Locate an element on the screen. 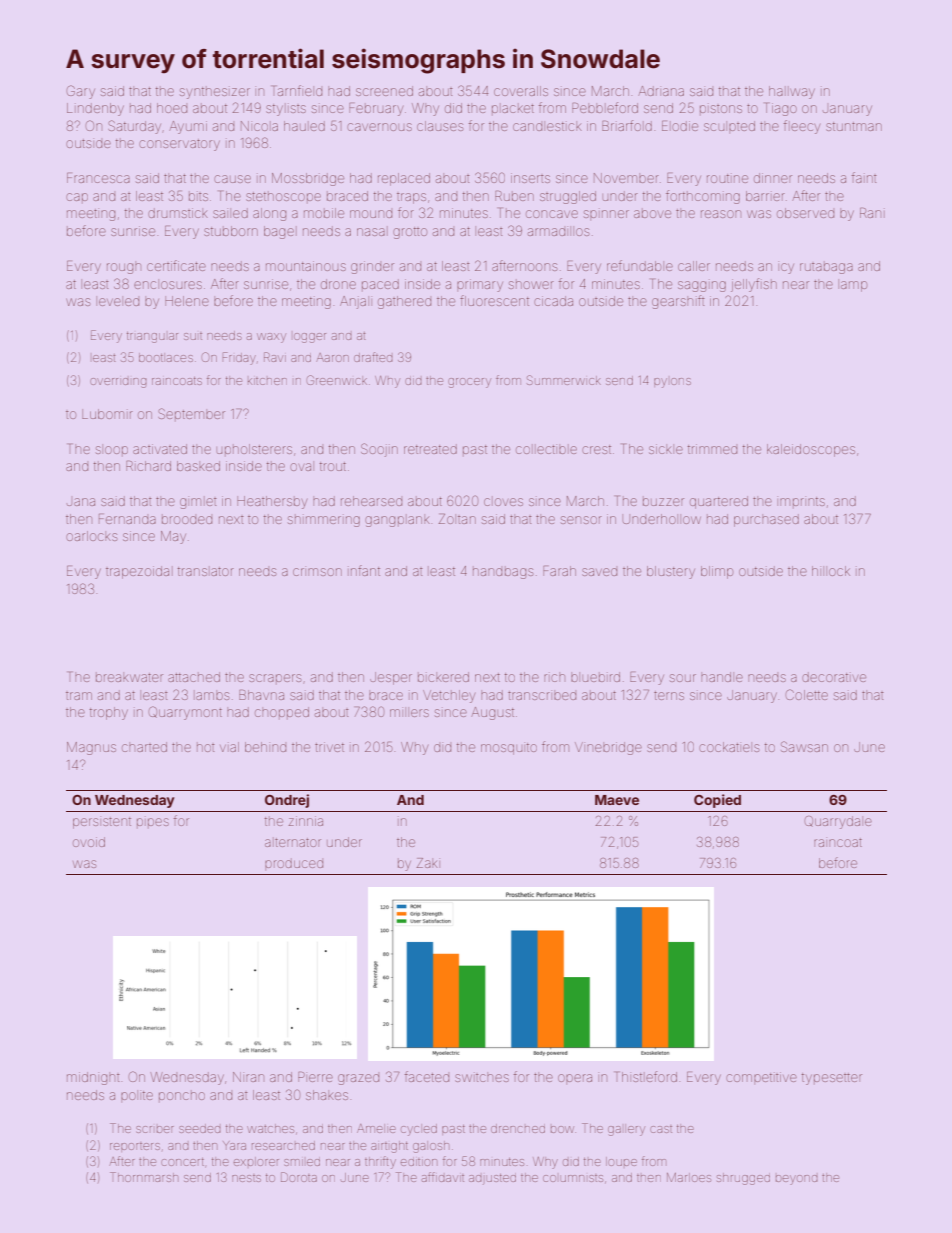 The width and height of the screenshot is (952, 1233). bluebird is located at coordinates (595, 677).
